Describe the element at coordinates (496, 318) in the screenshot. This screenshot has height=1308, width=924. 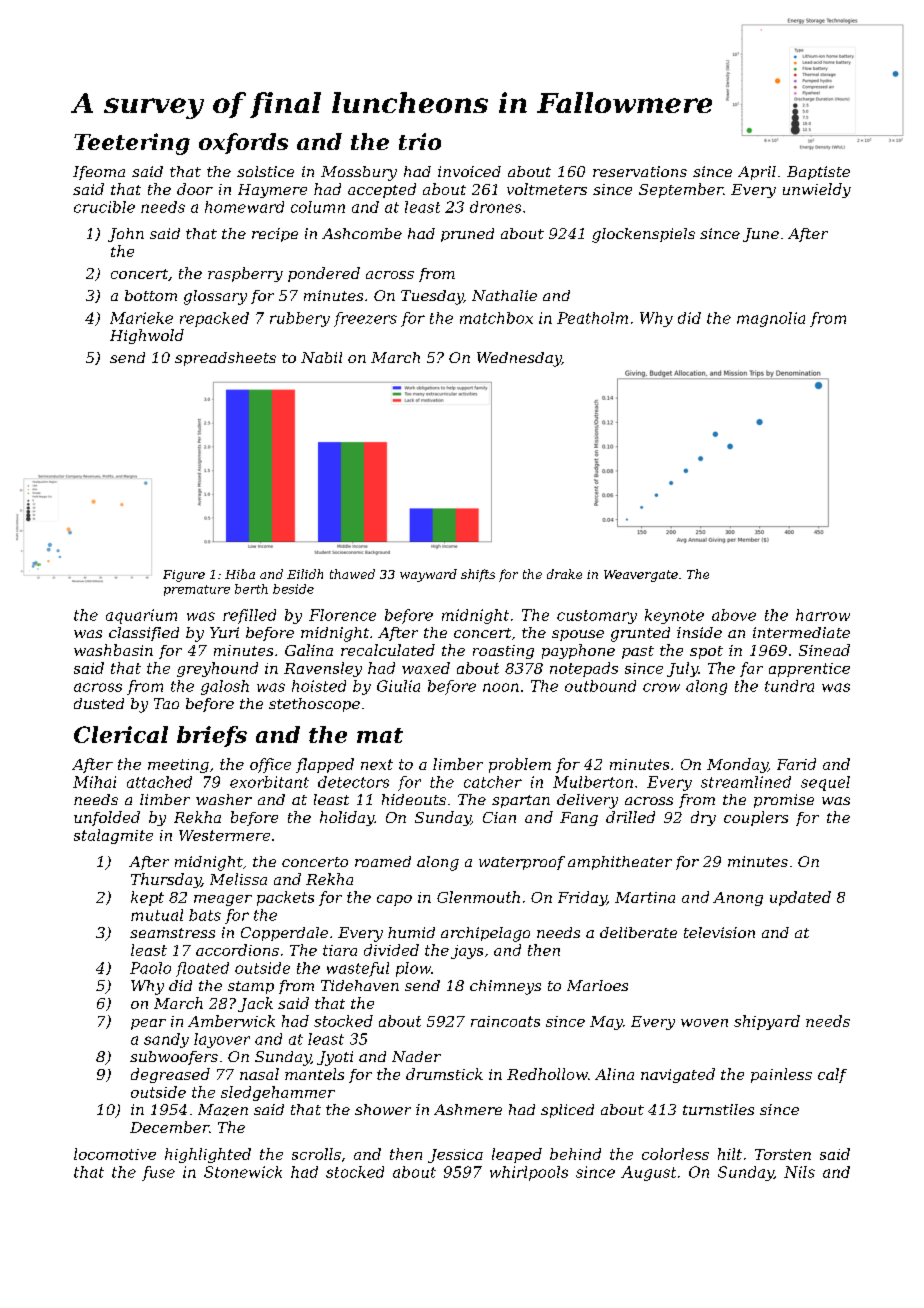
I see `matchbox` at that location.
